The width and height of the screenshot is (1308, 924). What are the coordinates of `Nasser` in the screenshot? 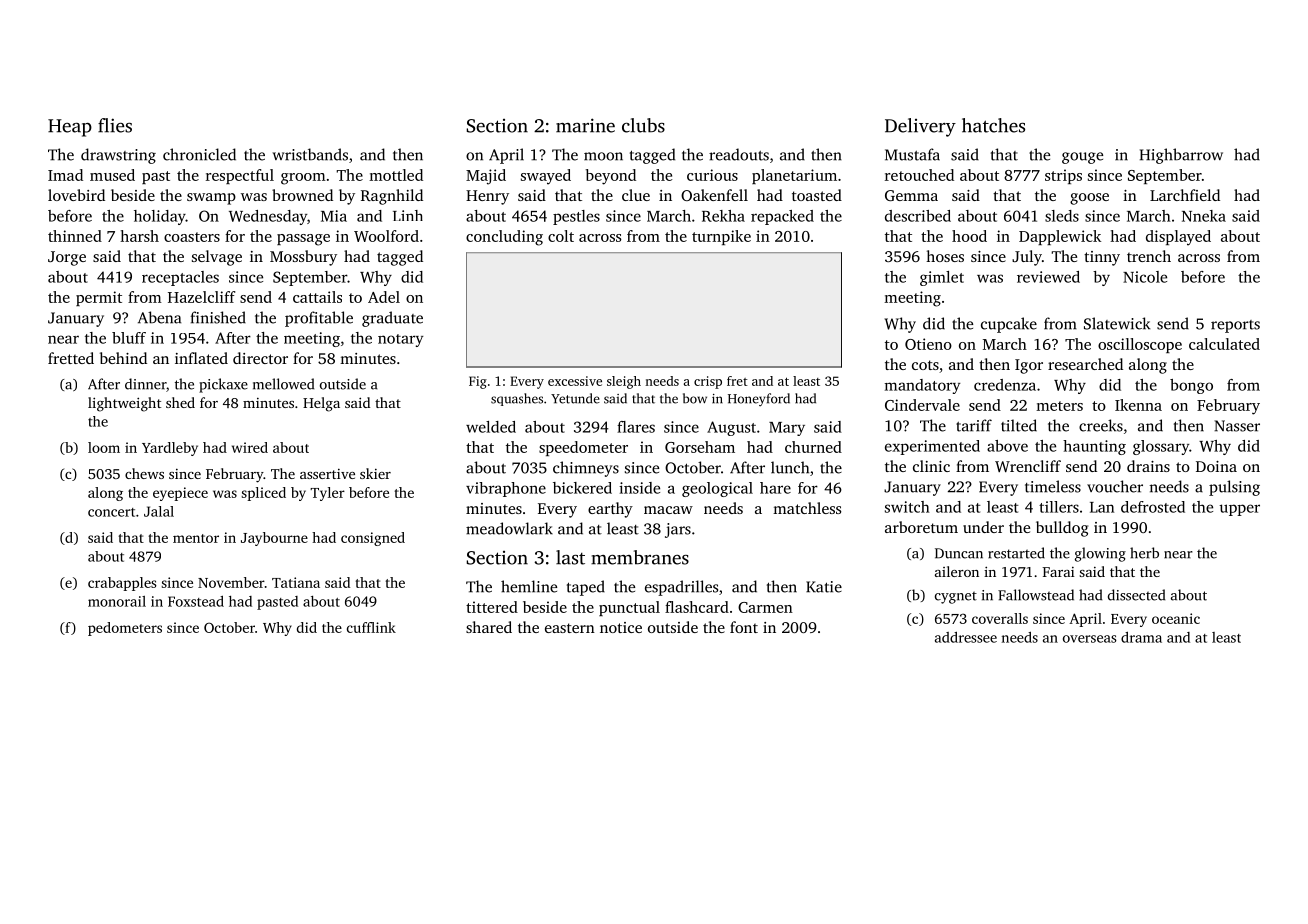 It's located at (1237, 426).
